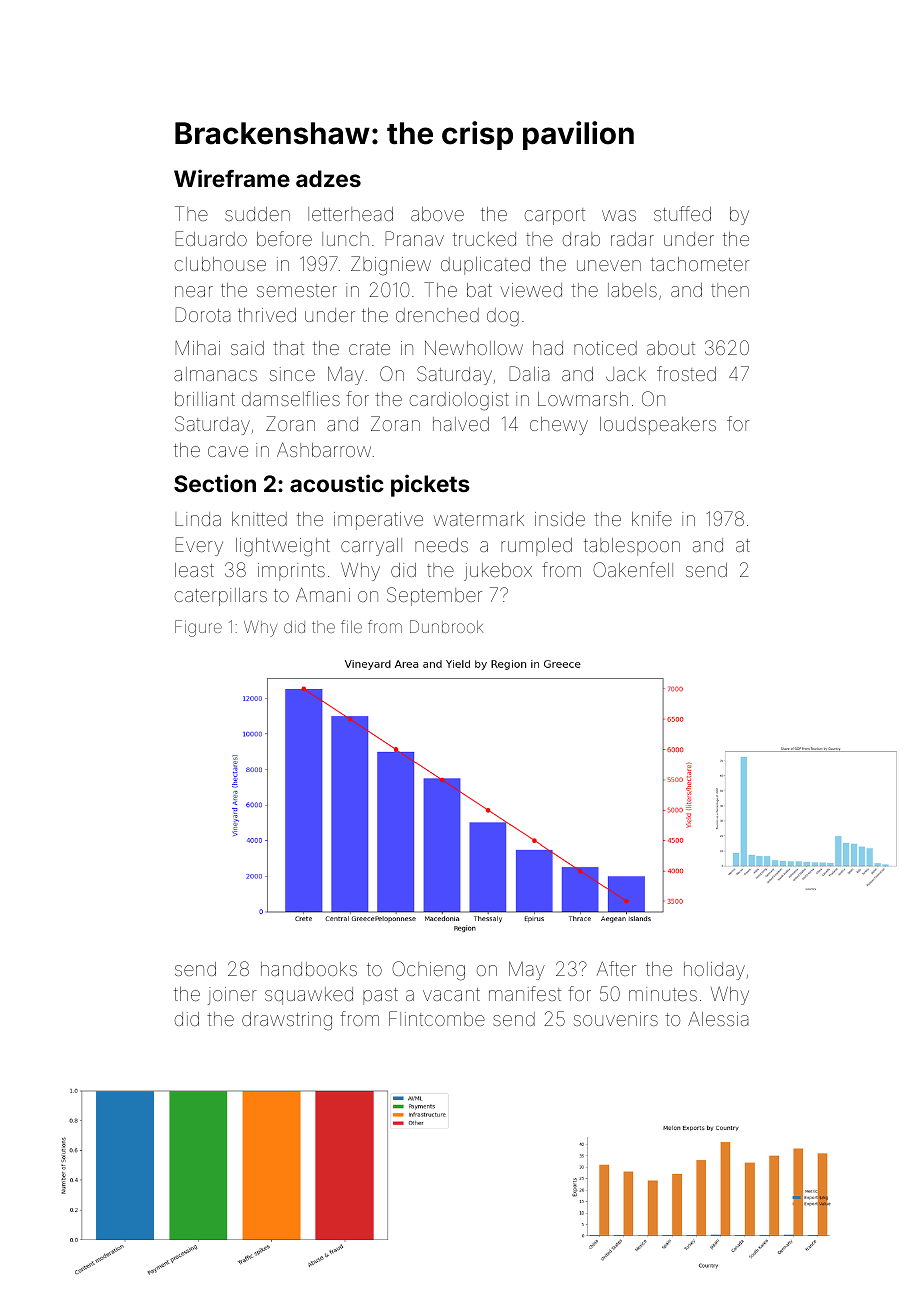  I want to click on Pranav, so click(414, 238).
